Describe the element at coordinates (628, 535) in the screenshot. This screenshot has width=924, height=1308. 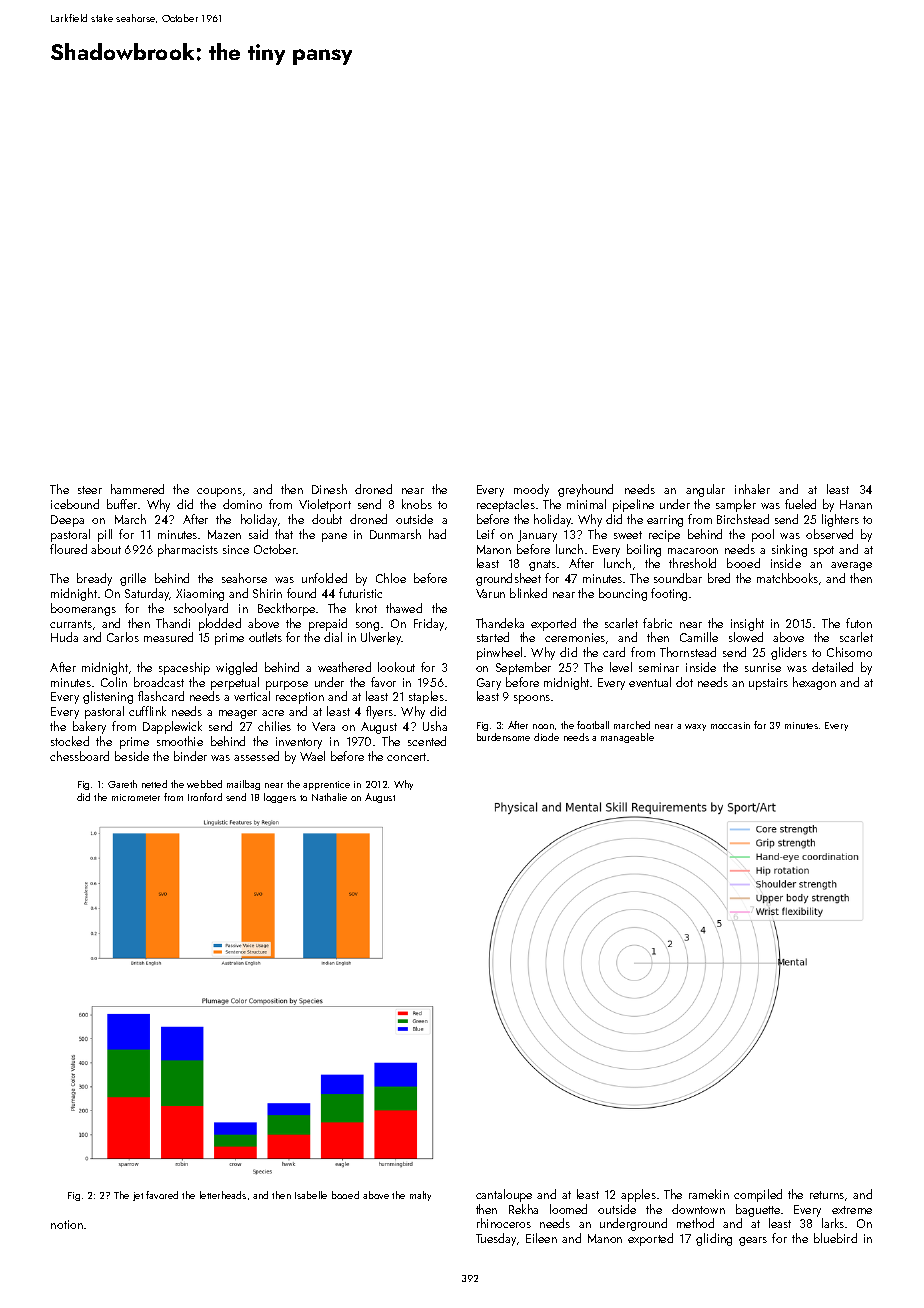
I see `sweet` at that location.
